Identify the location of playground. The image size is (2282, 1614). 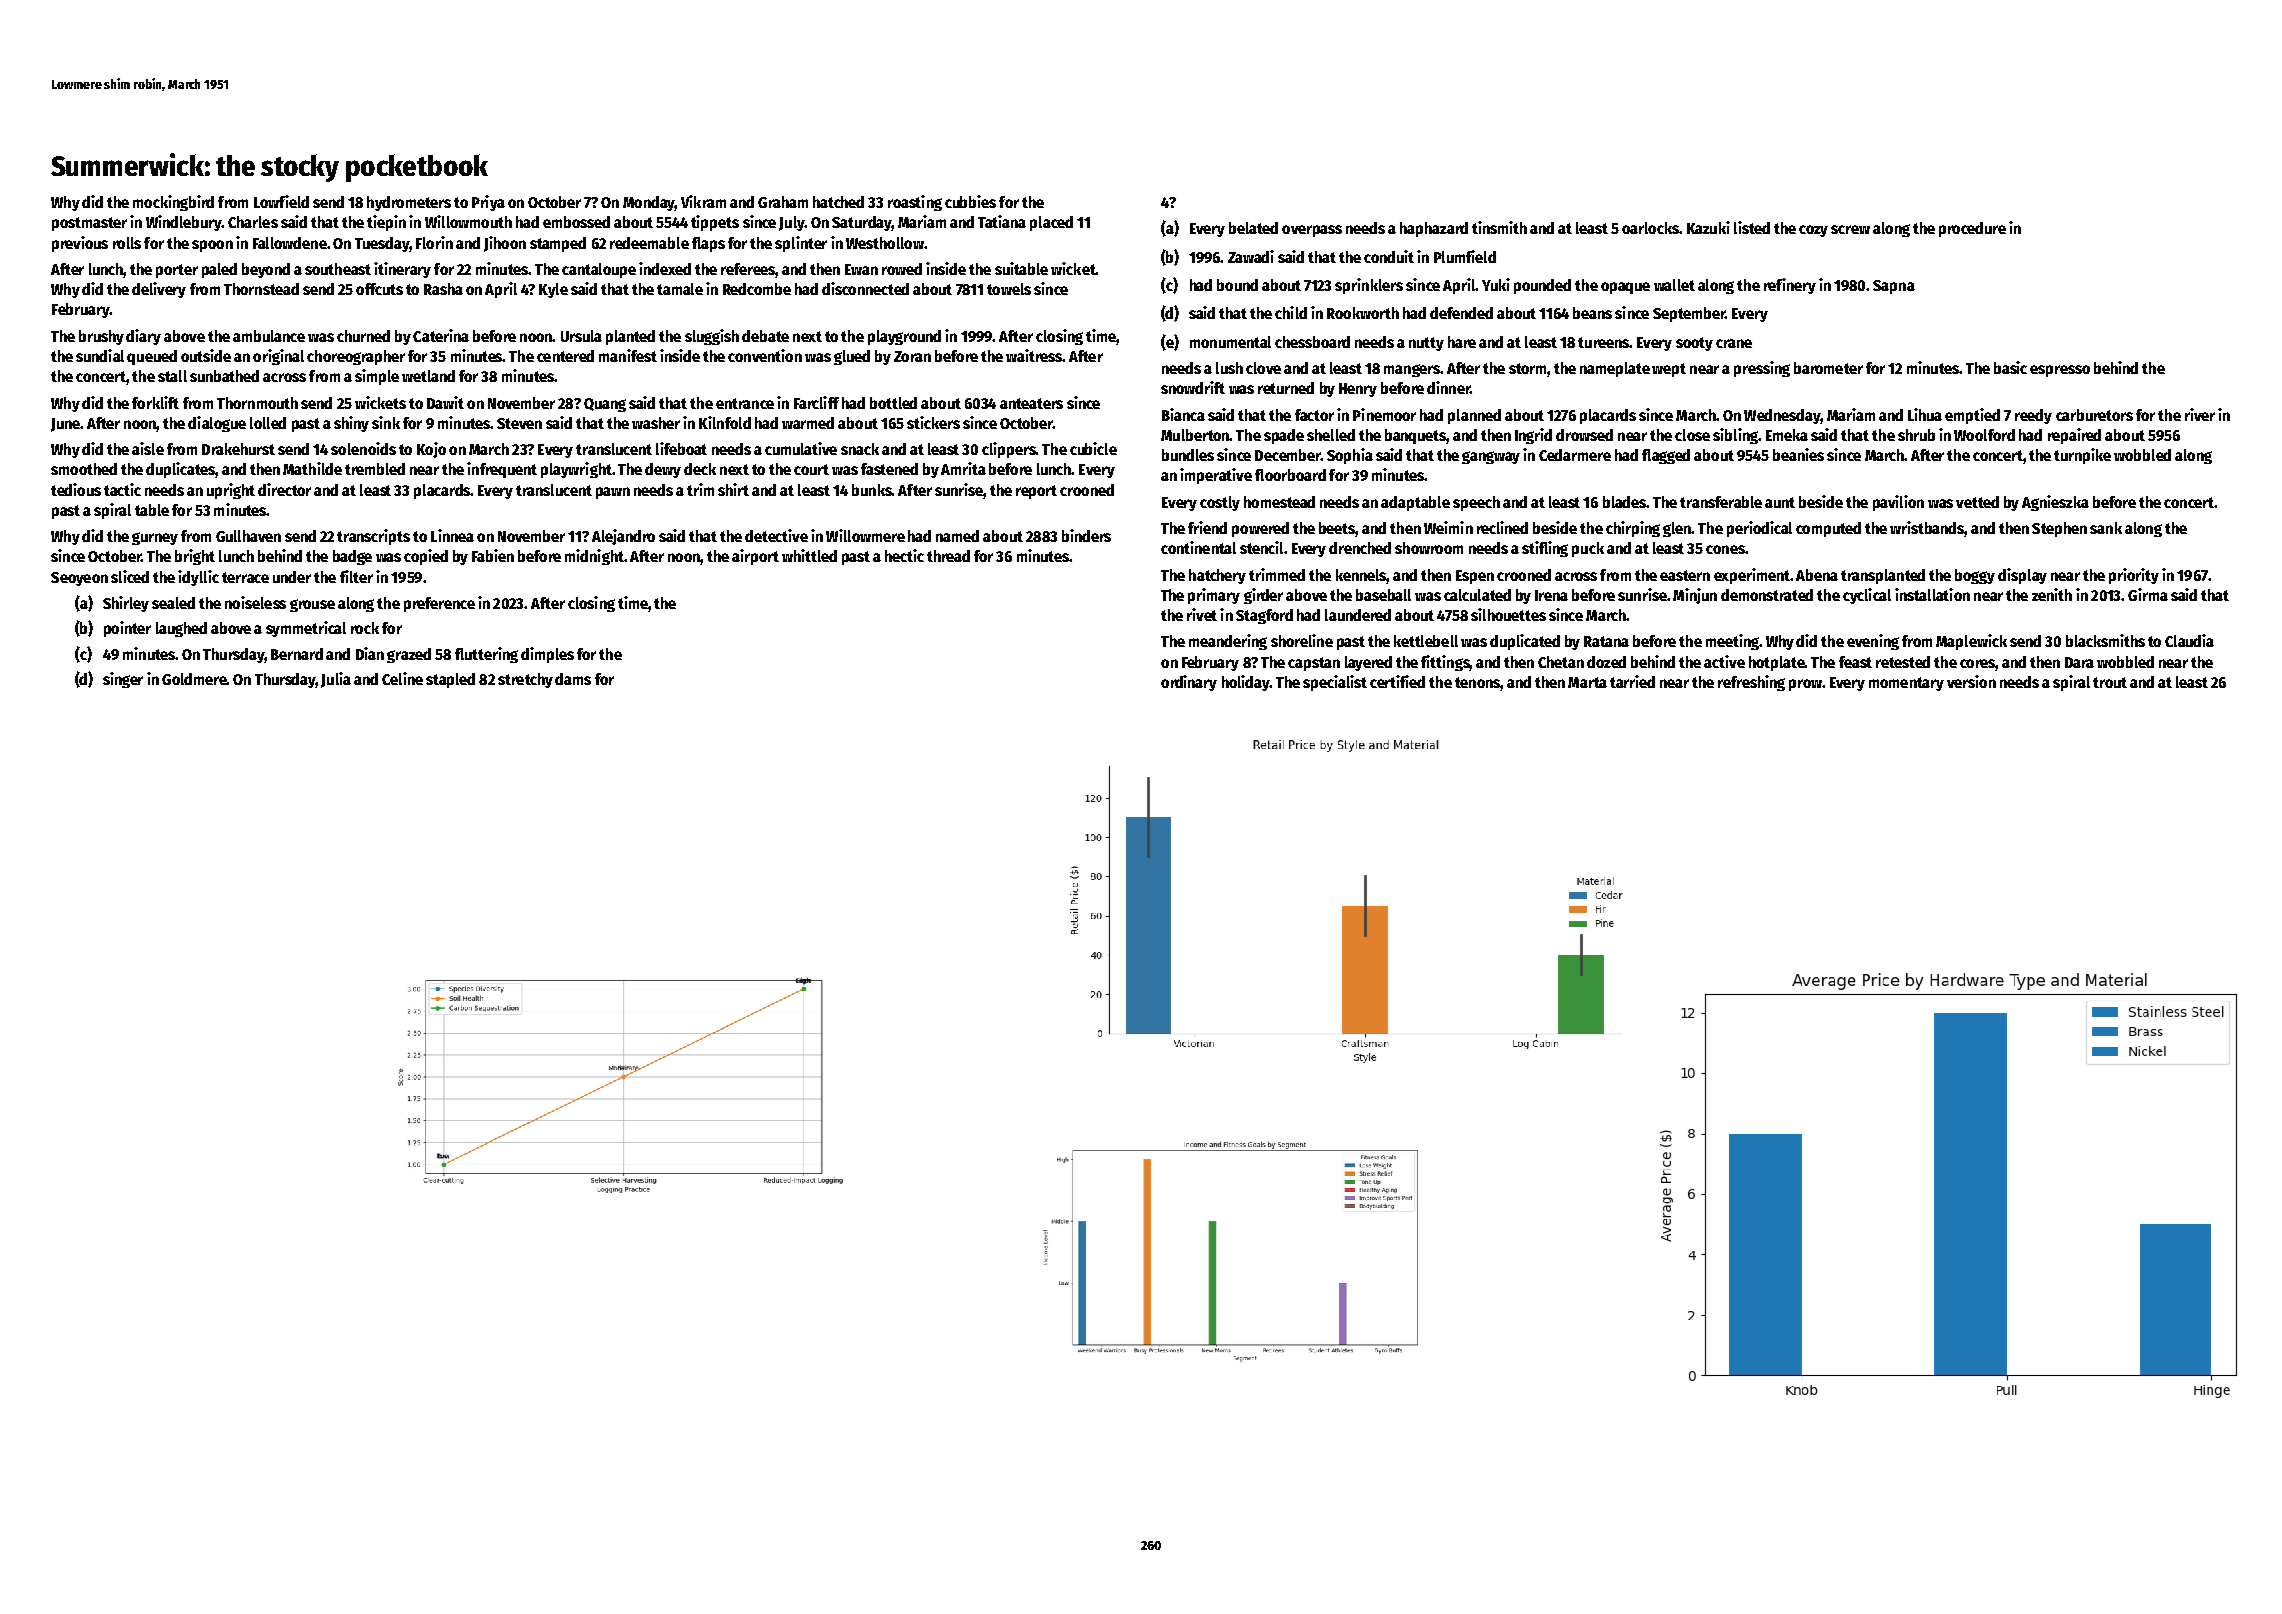
(904, 337).
